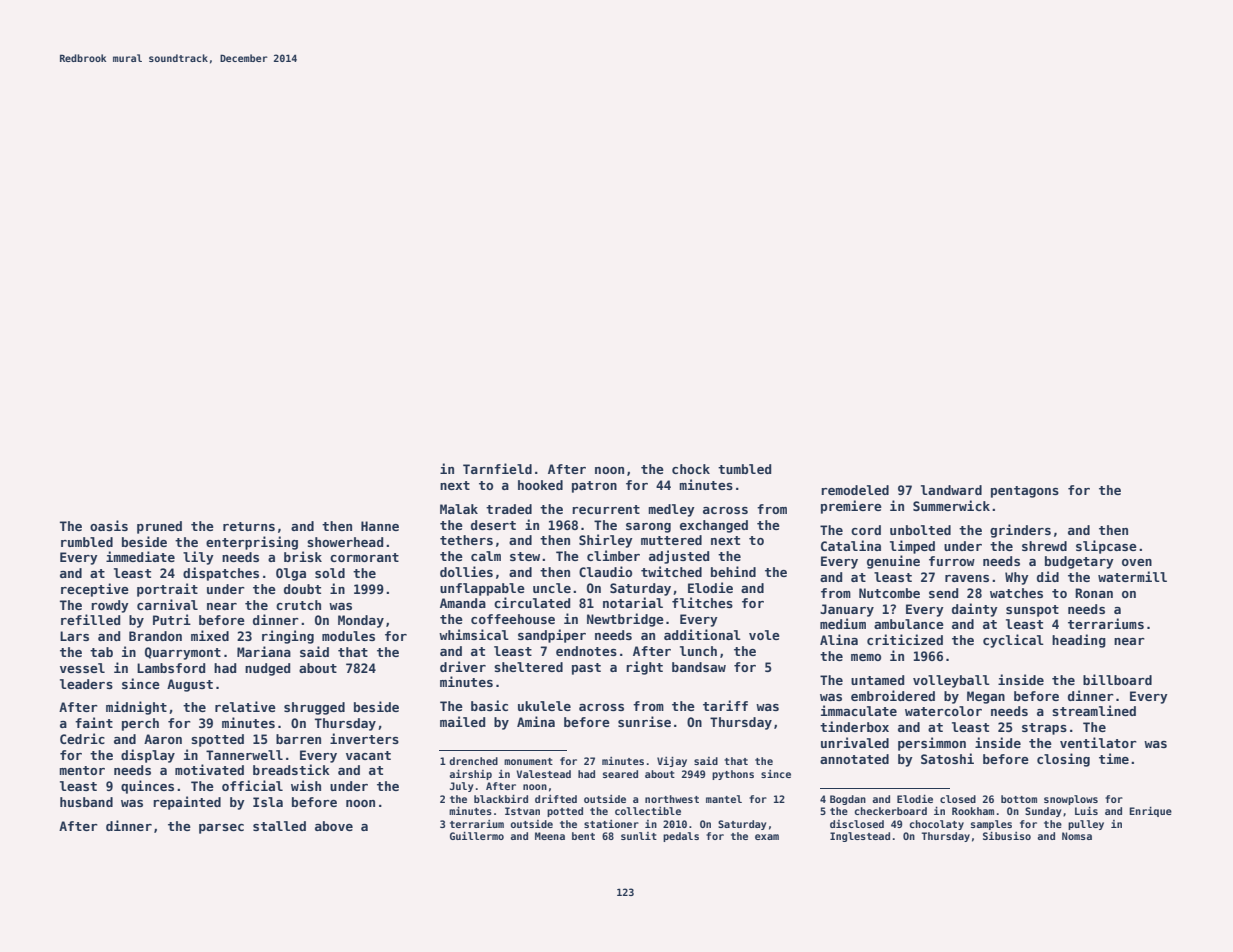 The image size is (1233, 952). Describe the element at coordinates (279, 826) in the screenshot. I see `stalled` at that location.
